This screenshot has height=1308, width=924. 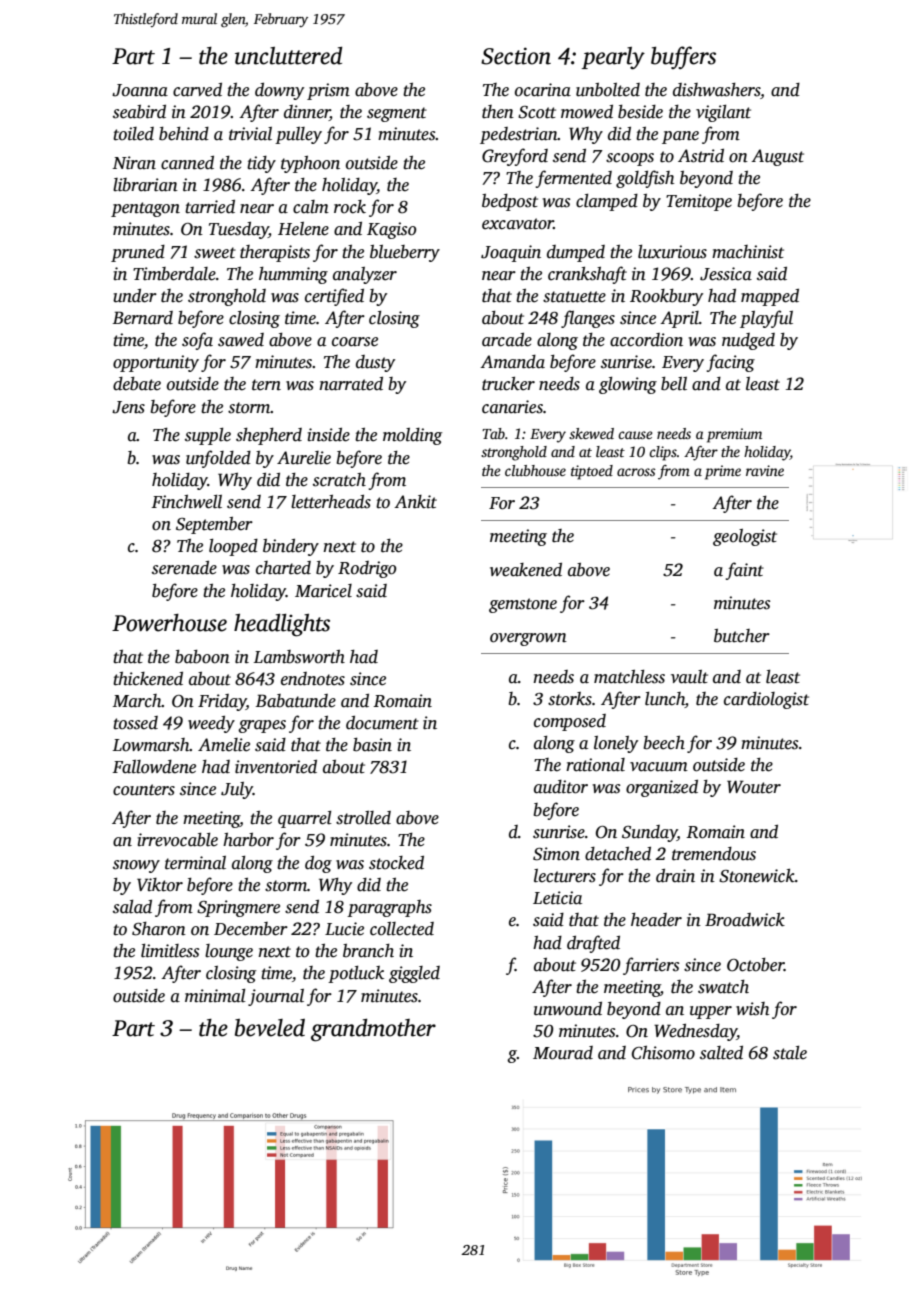 I want to click on uncluttered, so click(x=288, y=56).
